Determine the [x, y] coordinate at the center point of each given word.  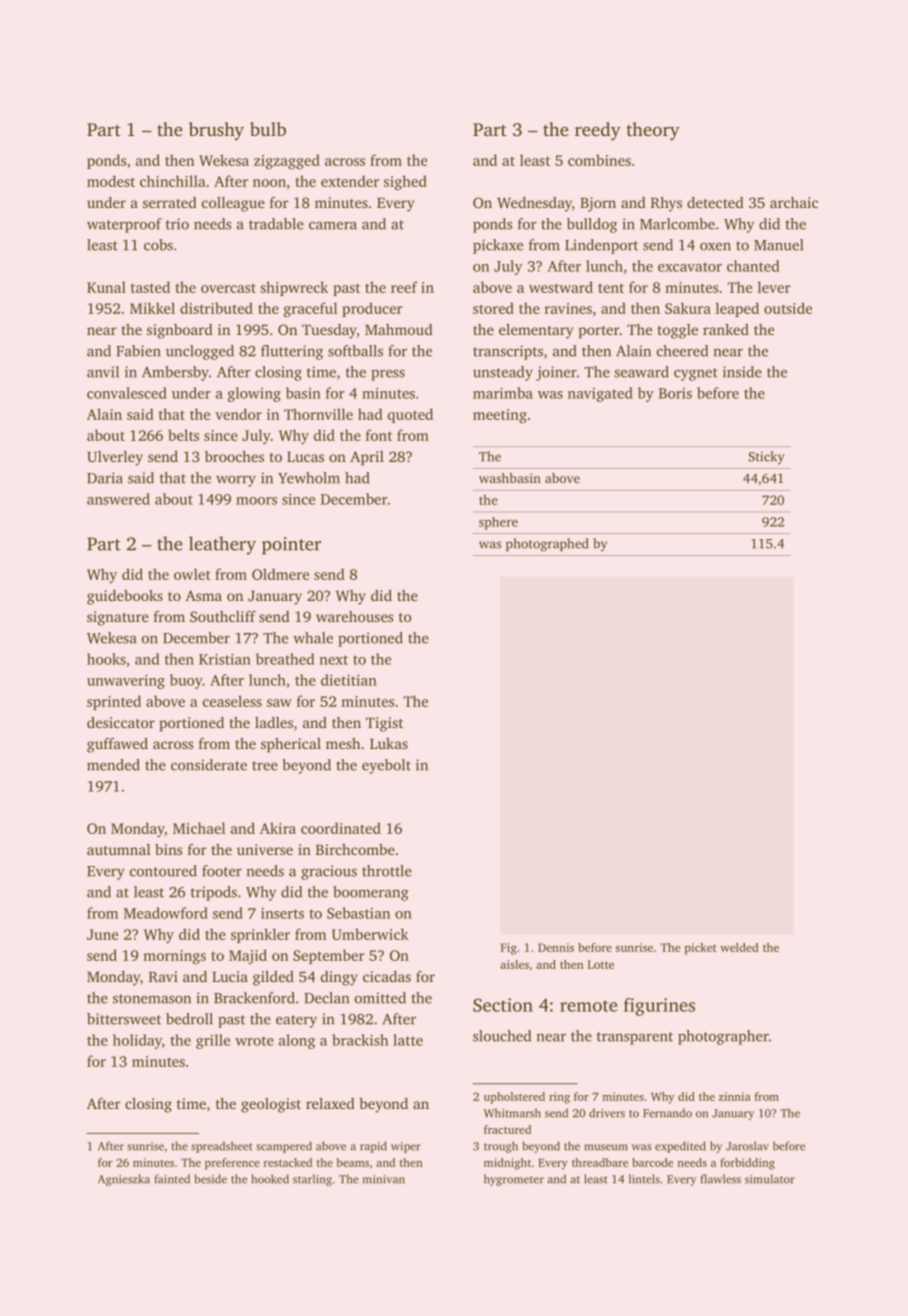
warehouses [354, 616]
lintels [644, 1179]
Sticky [766, 457]
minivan [384, 1179]
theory [653, 131]
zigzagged [287, 161]
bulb [268, 129]
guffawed [117, 745]
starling [312, 1180]
